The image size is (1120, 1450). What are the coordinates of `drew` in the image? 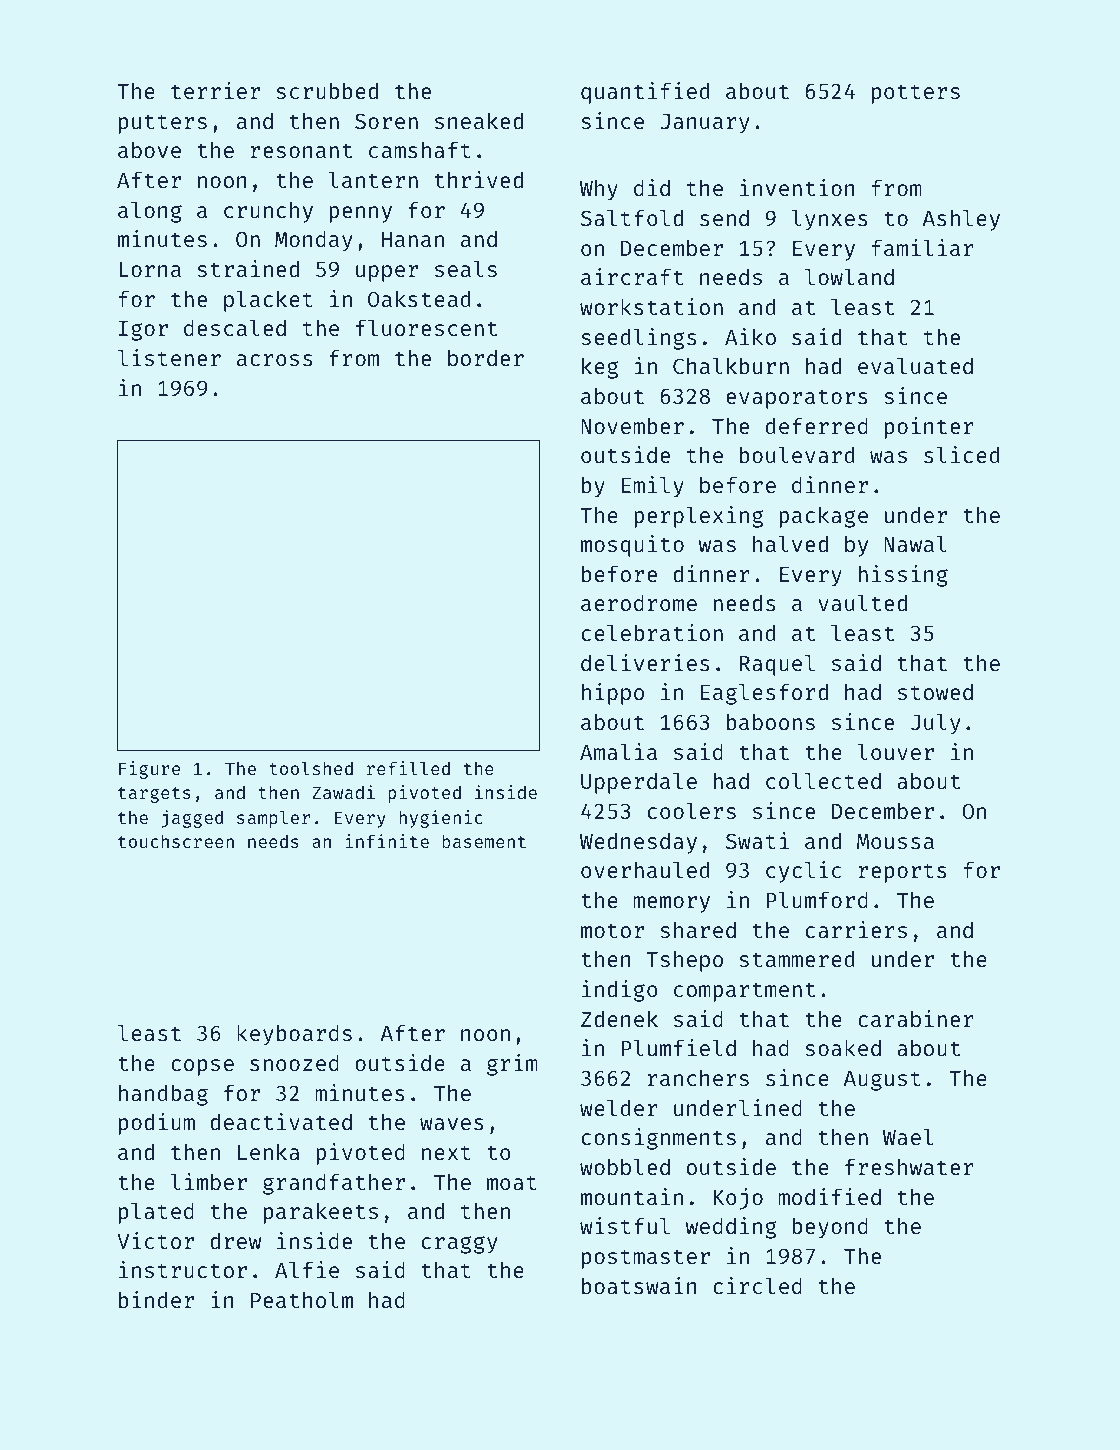 It's located at (235, 1240).
